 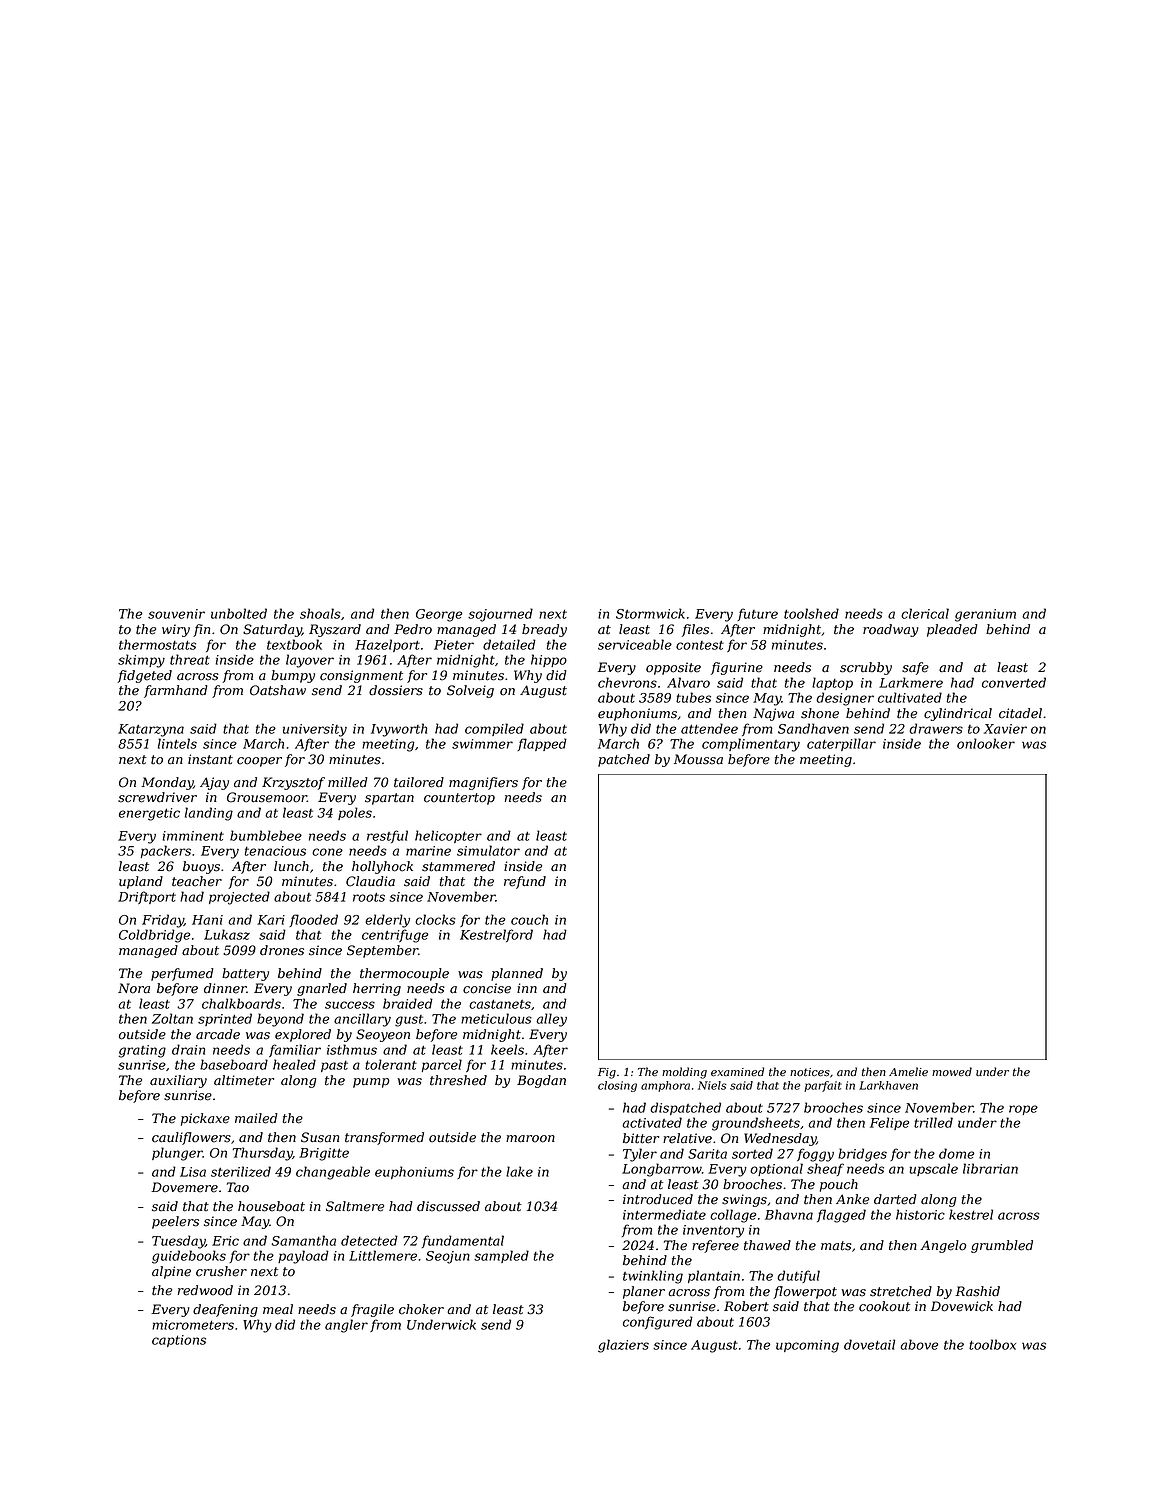 I want to click on chevrons, so click(x=627, y=682).
